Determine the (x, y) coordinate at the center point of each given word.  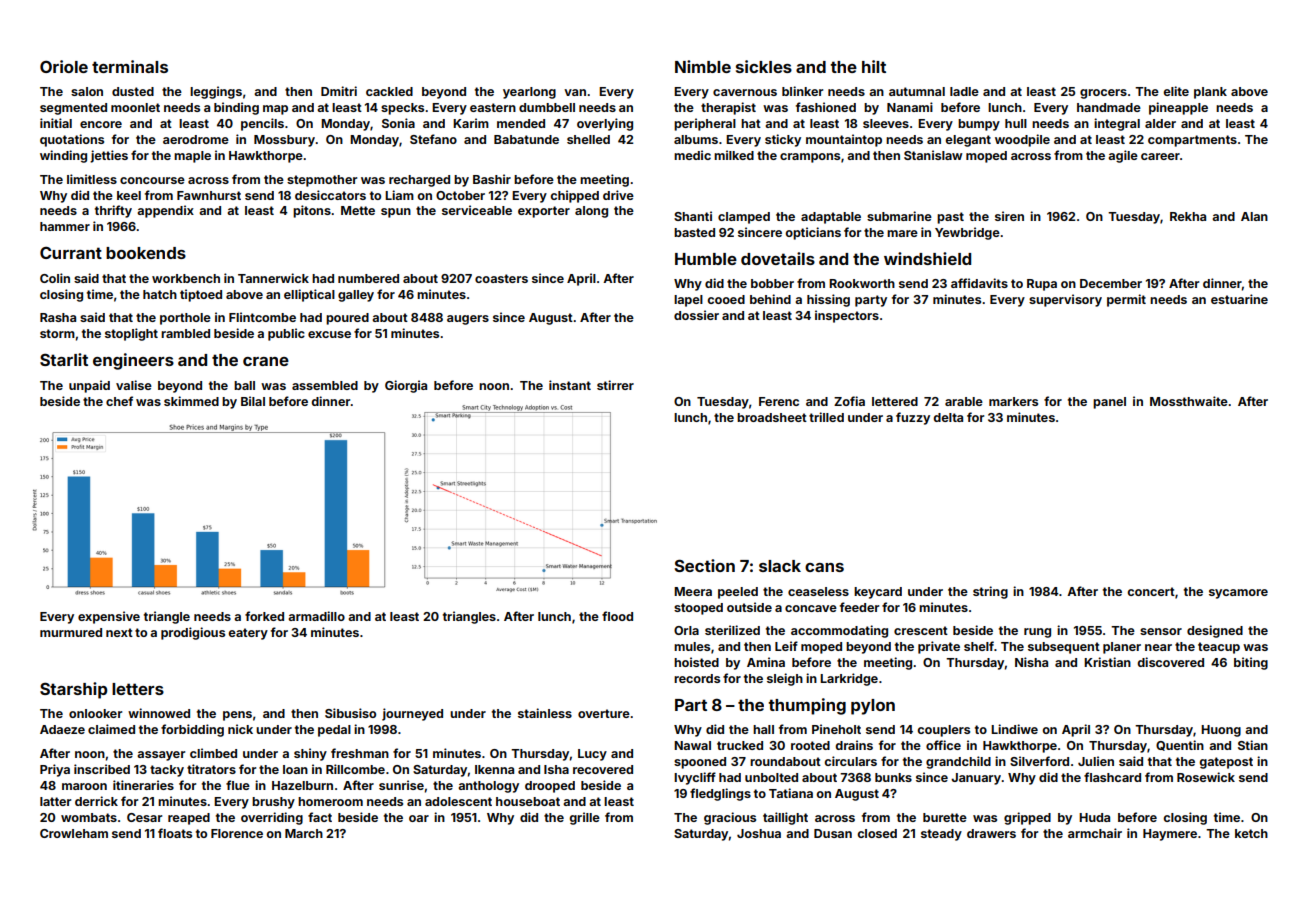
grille (584, 818)
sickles (764, 66)
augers (468, 320)
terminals (130, 66)
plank (1210, 93)
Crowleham (74, 833)
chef (119, 401)
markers (1013, 401)
